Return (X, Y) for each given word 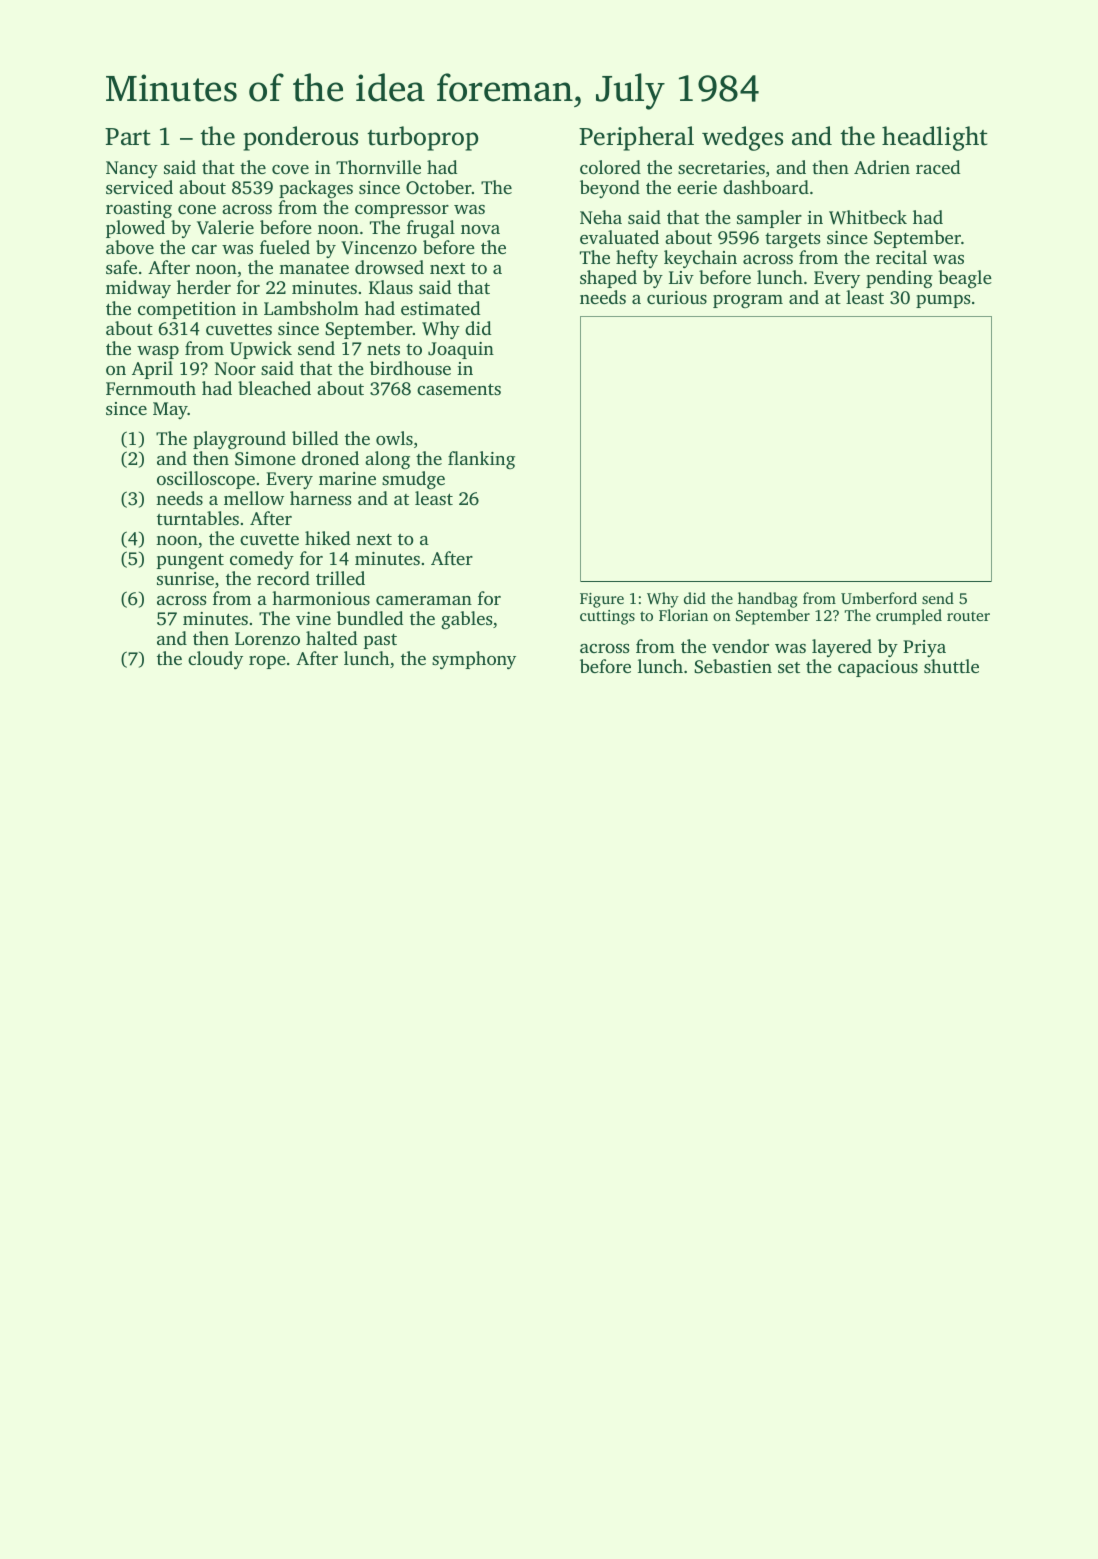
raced (938, 167)
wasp (158, 352)
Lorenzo (267, 638)
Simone (265, 459)
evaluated (619, 237)
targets (792, 241)
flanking (481, 460)
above (130, 247)
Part (127, 137)
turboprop (422, 138)
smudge (413, 480)
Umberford (879, 598)
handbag (767, 600)
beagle (965, 279)
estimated (440, 308)
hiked (327, 538)
